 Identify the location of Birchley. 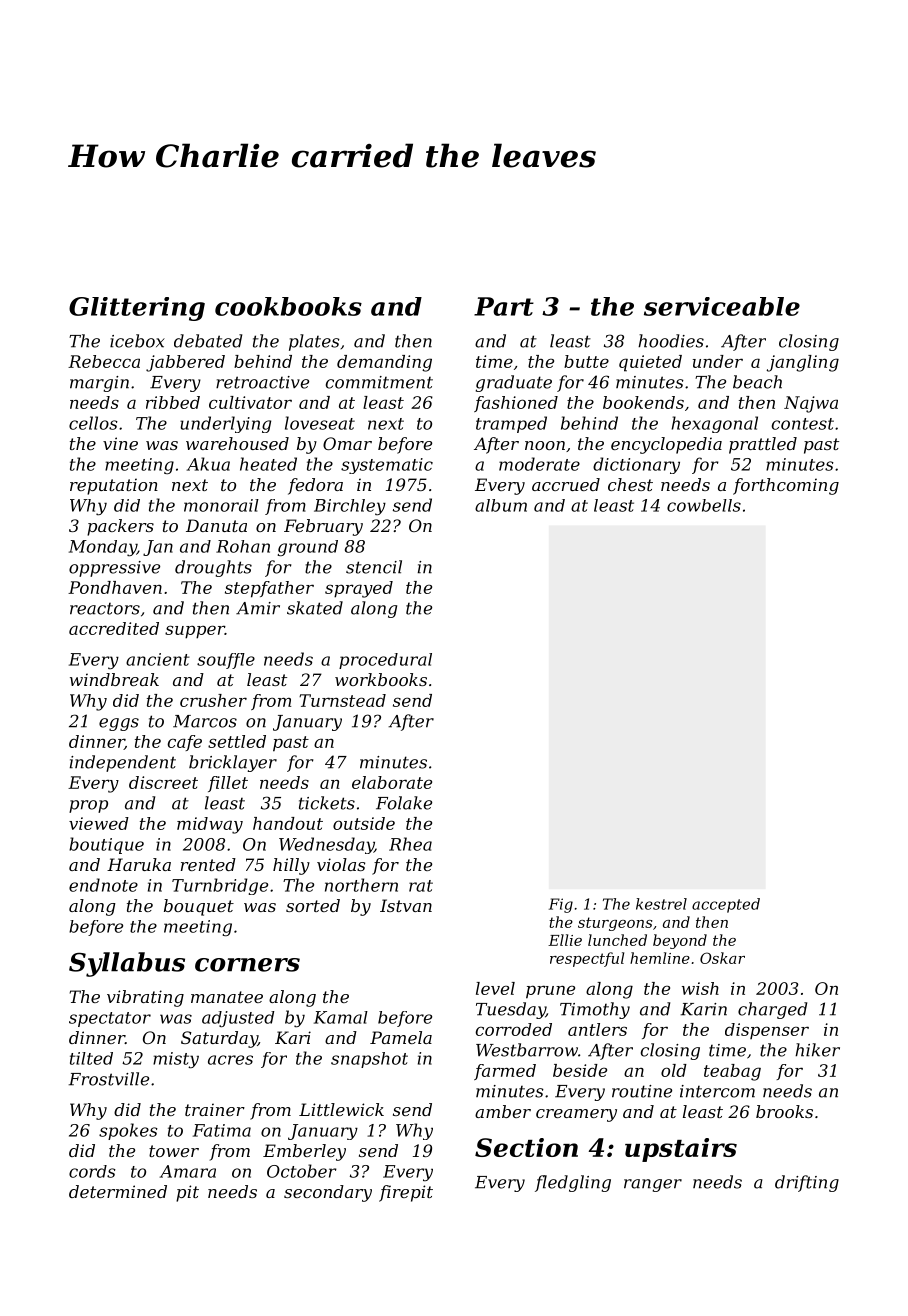
(350, 507).
